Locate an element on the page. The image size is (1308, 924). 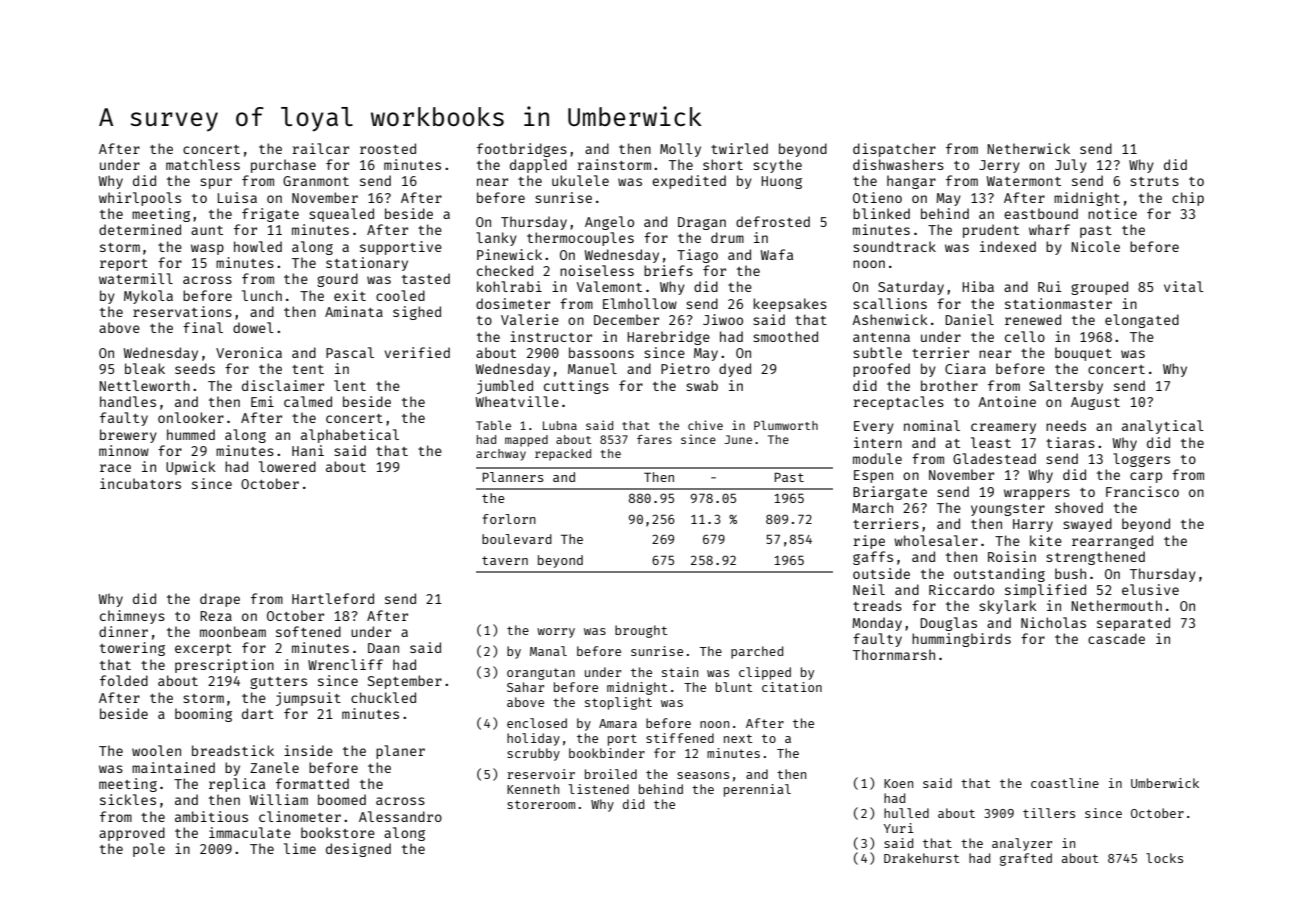
March is located at coordinates (872, 507).
